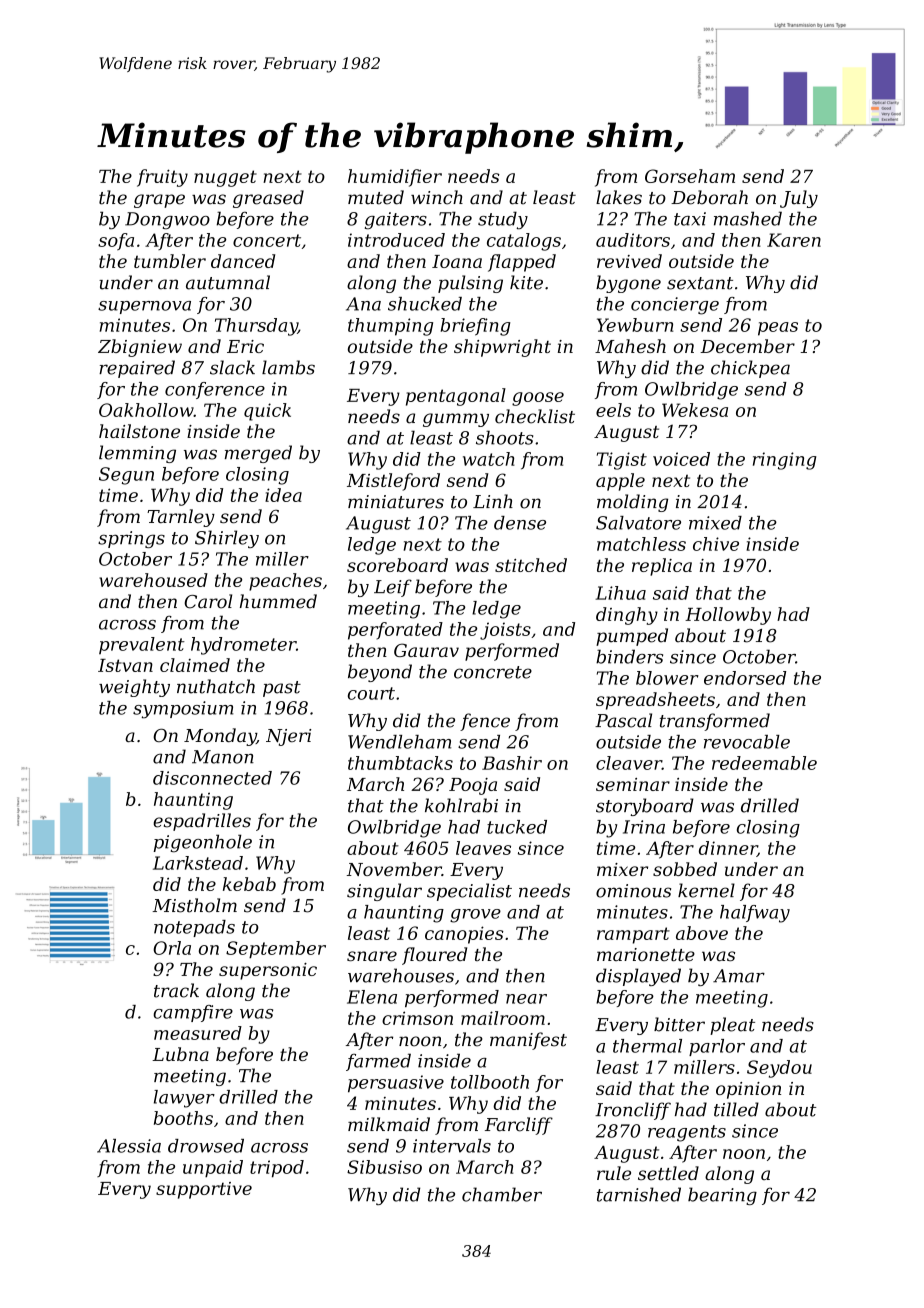 The image size is (924, 1308). What do you see at coordinates (159, 201) in the document?
I see `grape` at bounding box center [159, 201].
